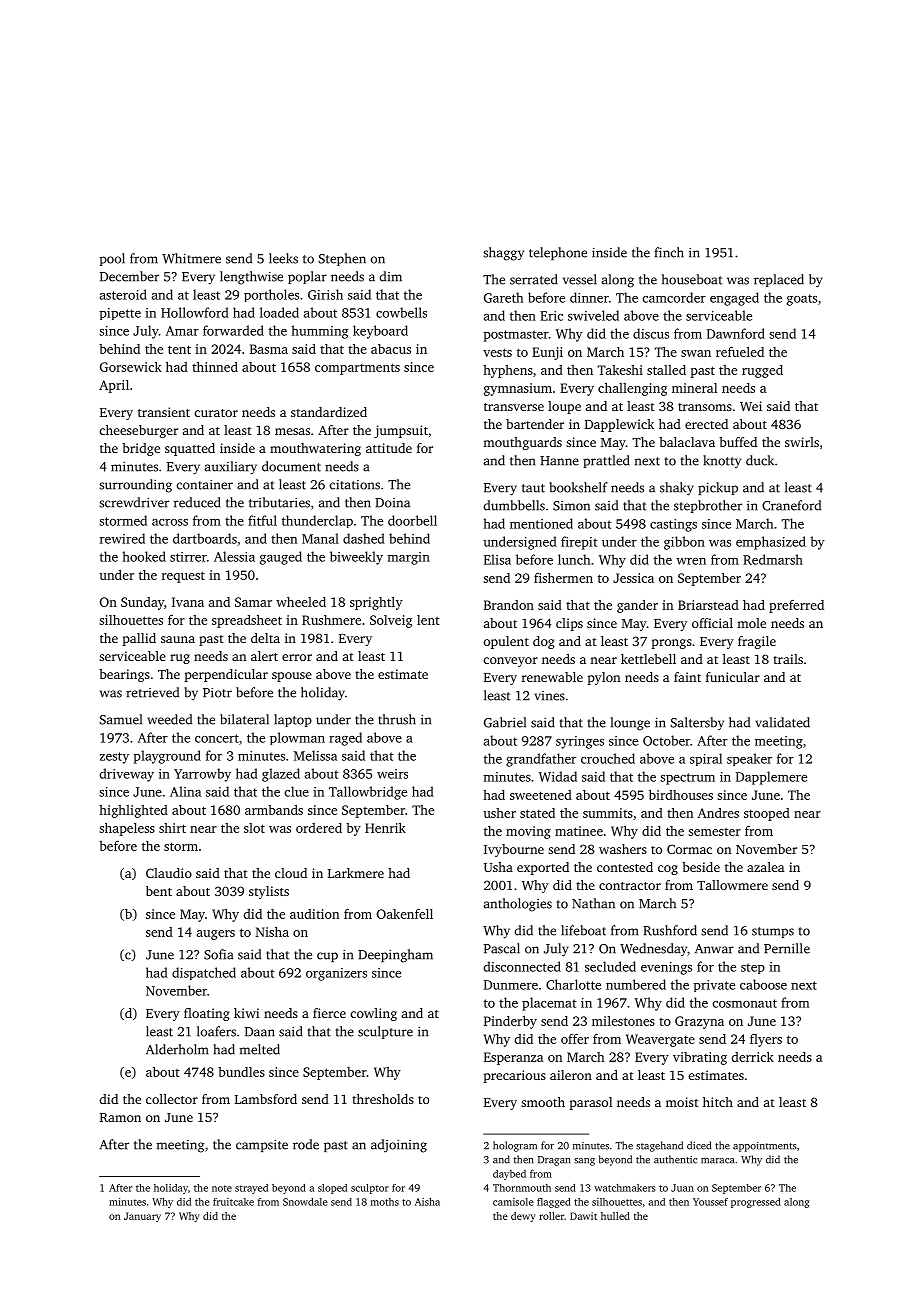 Image resolution: width=924 pixels, height=1308 pixels. I want to click on dim, so click(391, 276).
